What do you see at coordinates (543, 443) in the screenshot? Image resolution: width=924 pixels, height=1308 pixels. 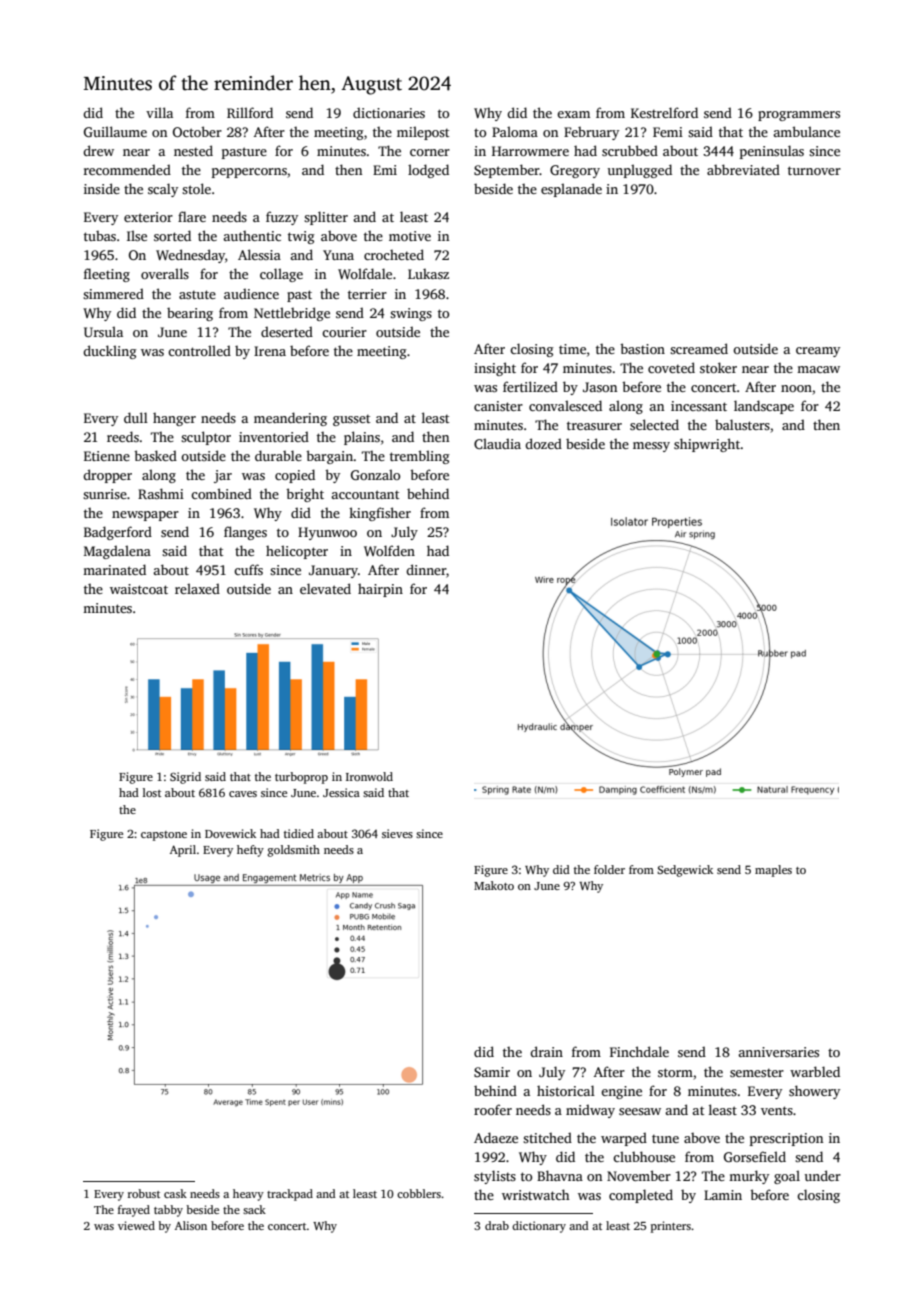 I see `dozed` at bounding box center [543, 443].
